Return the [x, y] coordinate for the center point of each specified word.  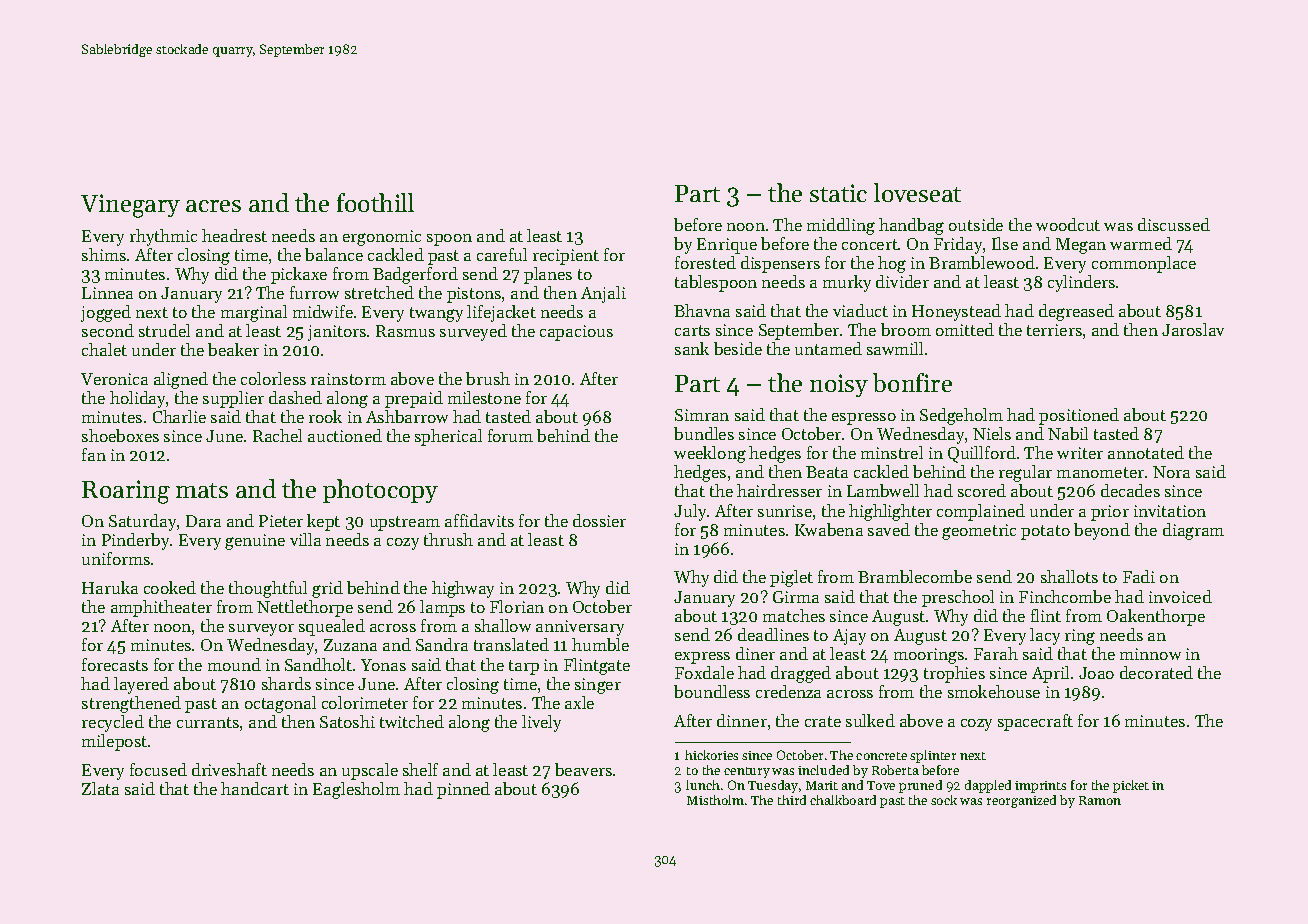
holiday [138, 399]
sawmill [895, 348]
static [838, 193]
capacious [576, 333]
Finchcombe [1065, 596]
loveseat [917, 192]
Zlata [100, 788]
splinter [933, 756]
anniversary [580, 628]
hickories [711, 755]
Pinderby [135, 541]
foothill [375, 202]
